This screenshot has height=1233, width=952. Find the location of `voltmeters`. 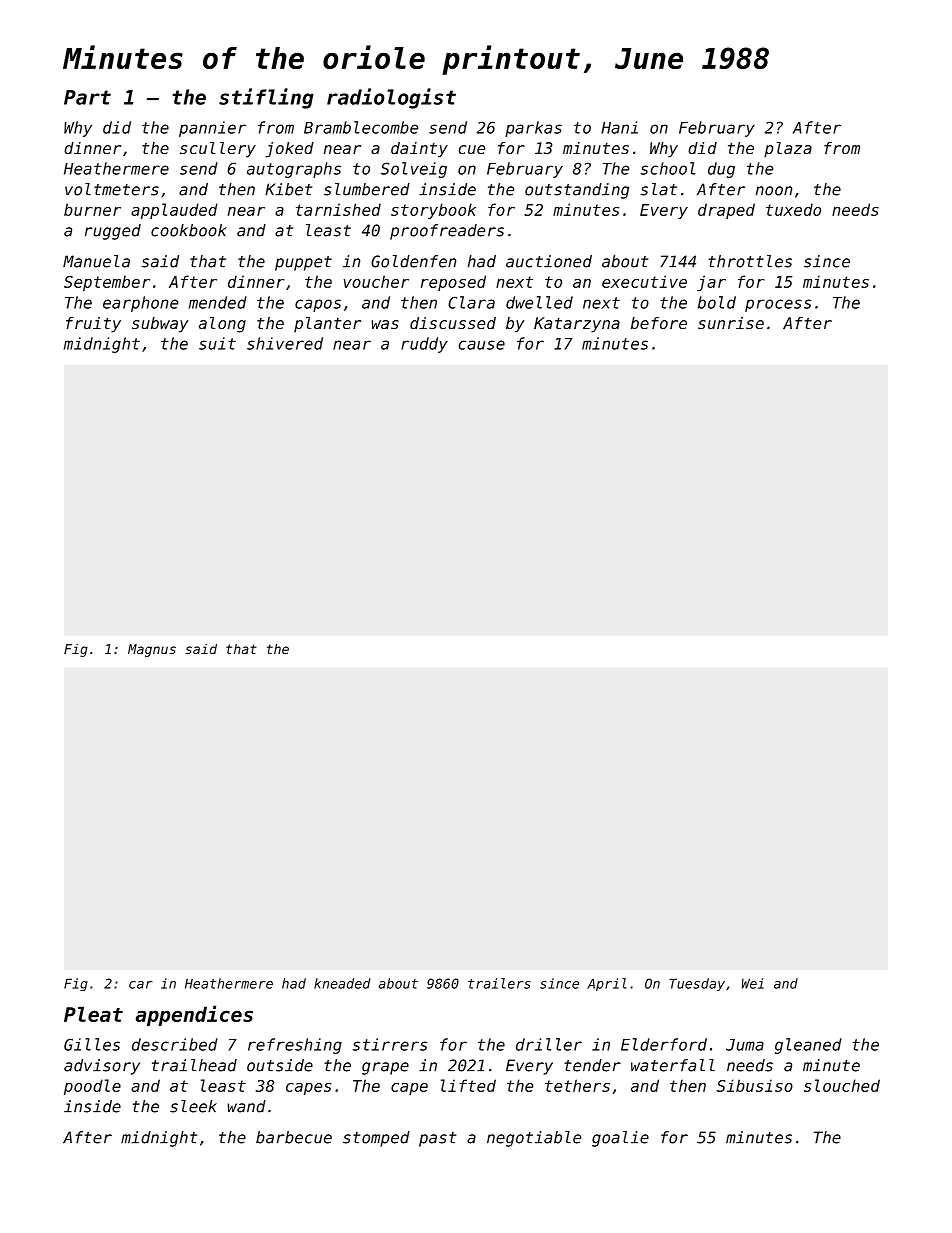

voltmeters is located at coordinates (112, 189).
